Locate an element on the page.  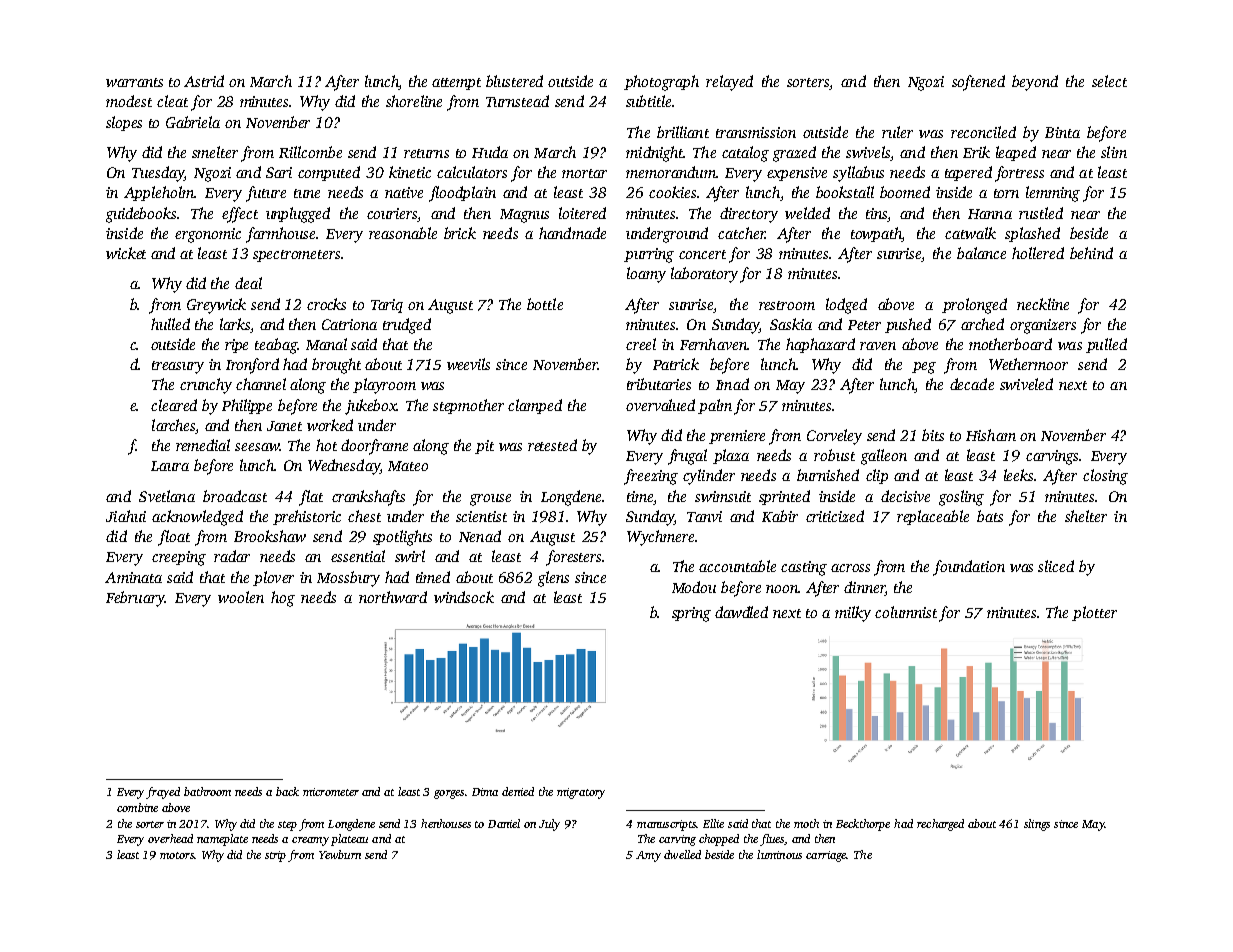
Appleholm is located at coordinates (159, 193).
